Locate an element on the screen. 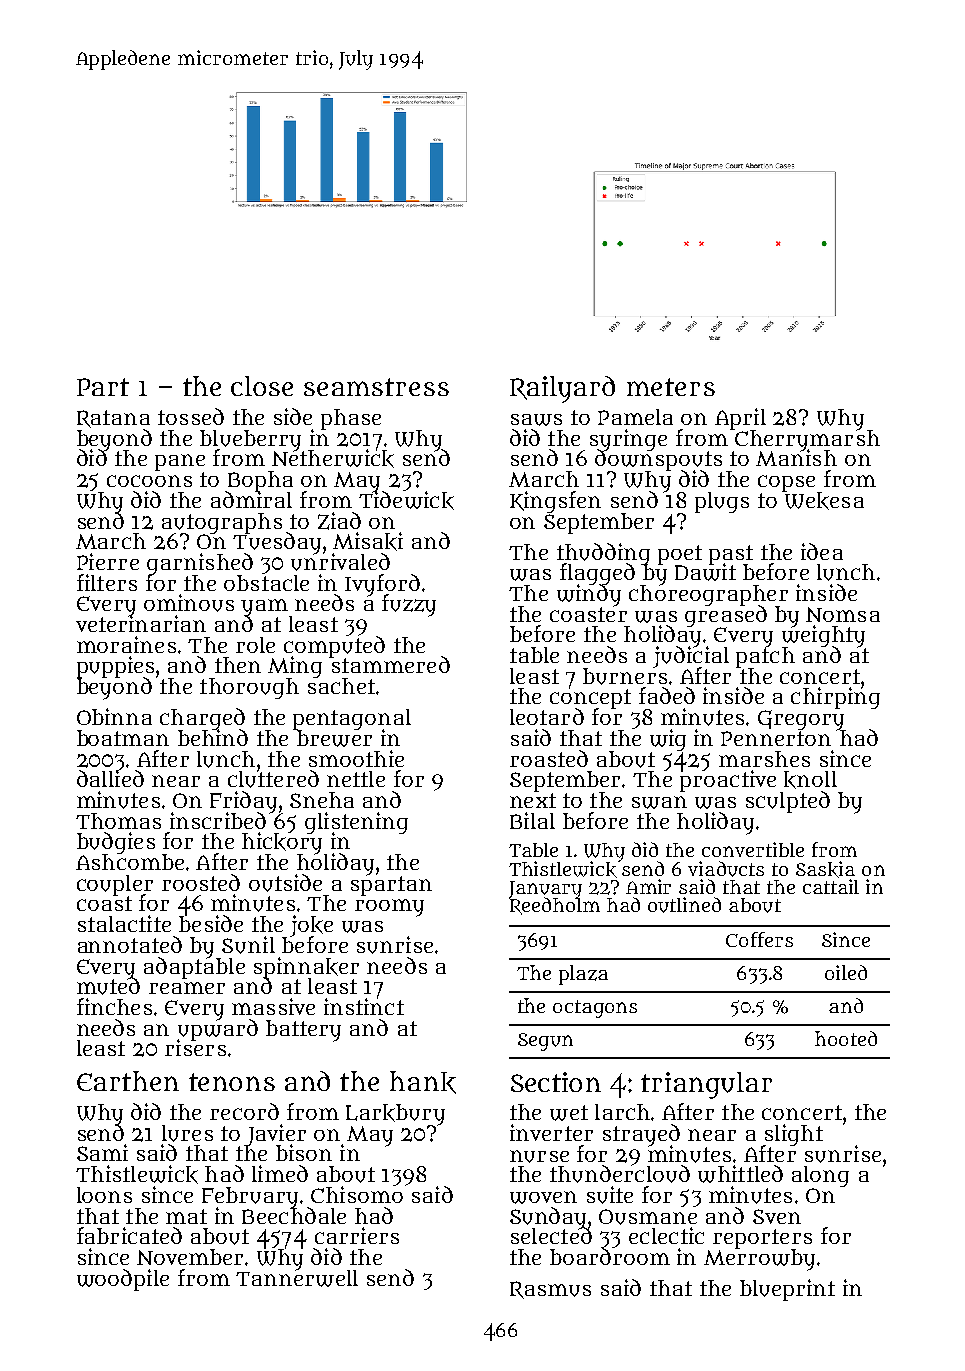  meters is located at coordinates (671, 387).
